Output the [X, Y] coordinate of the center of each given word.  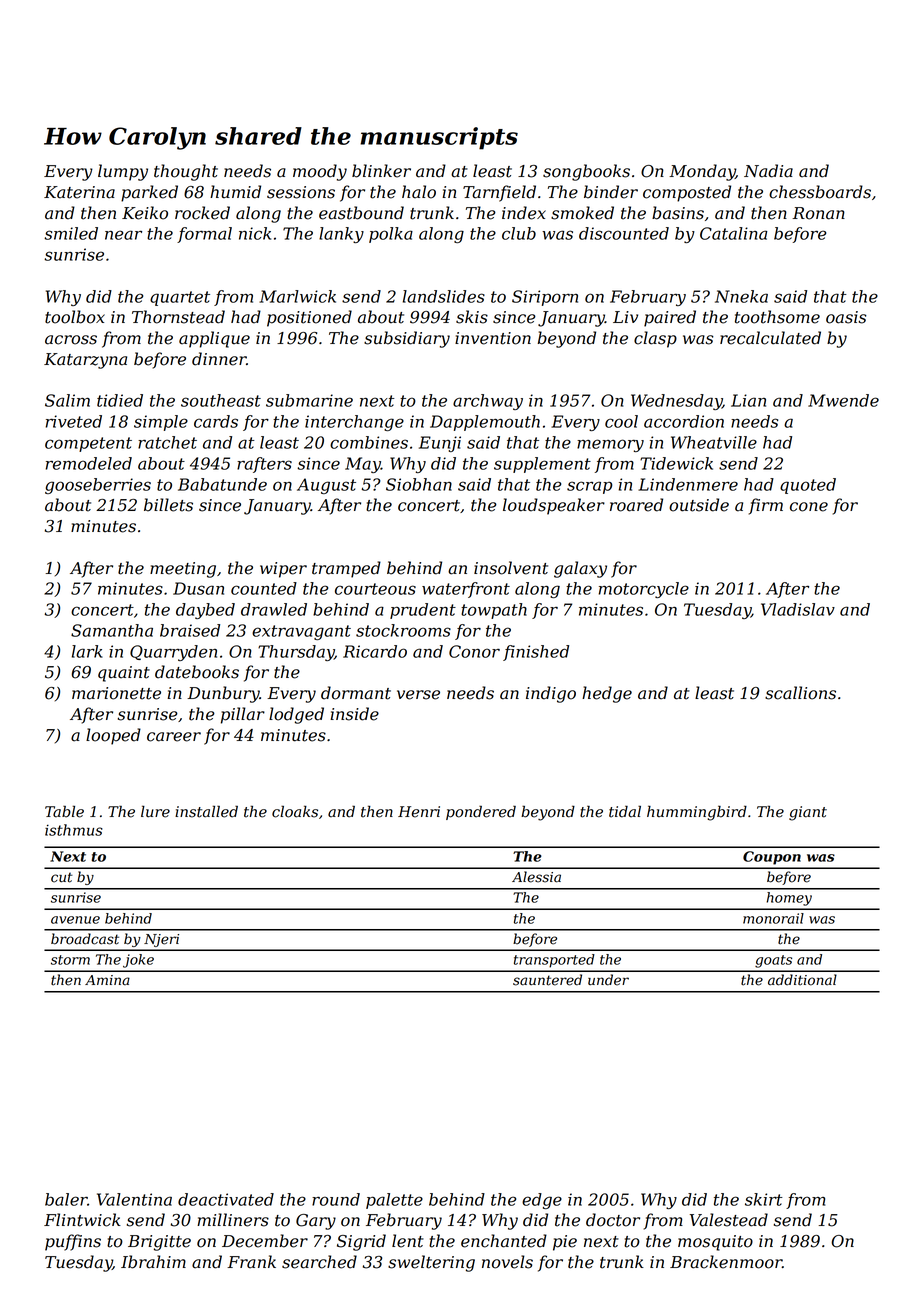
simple [161, 423]
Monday [702, 172]
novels [507, 1262]
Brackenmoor [726, 1262]
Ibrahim [153, 1262]
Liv [625, 317]
